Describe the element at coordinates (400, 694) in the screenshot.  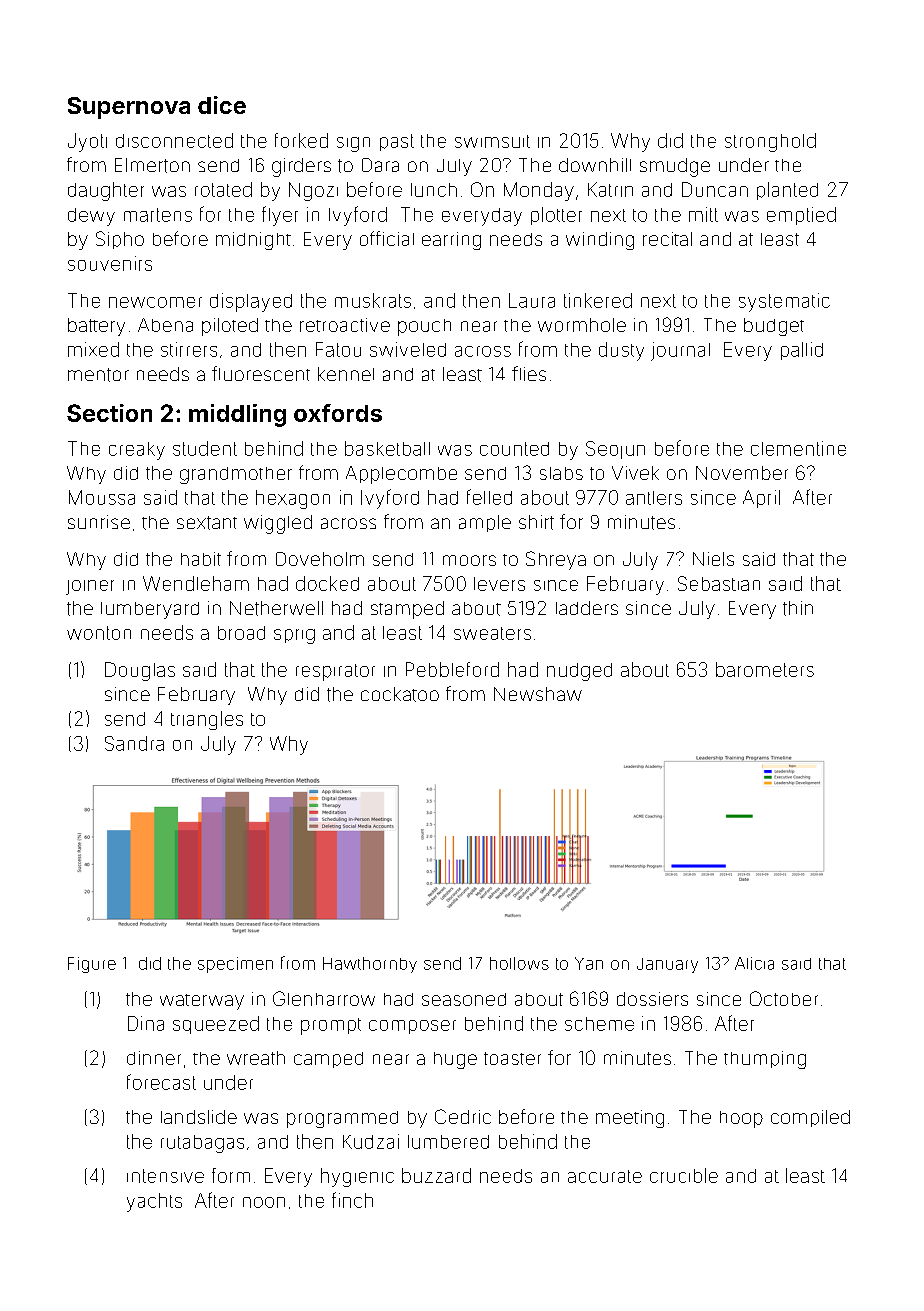
I see `cockatoo` at that location.
